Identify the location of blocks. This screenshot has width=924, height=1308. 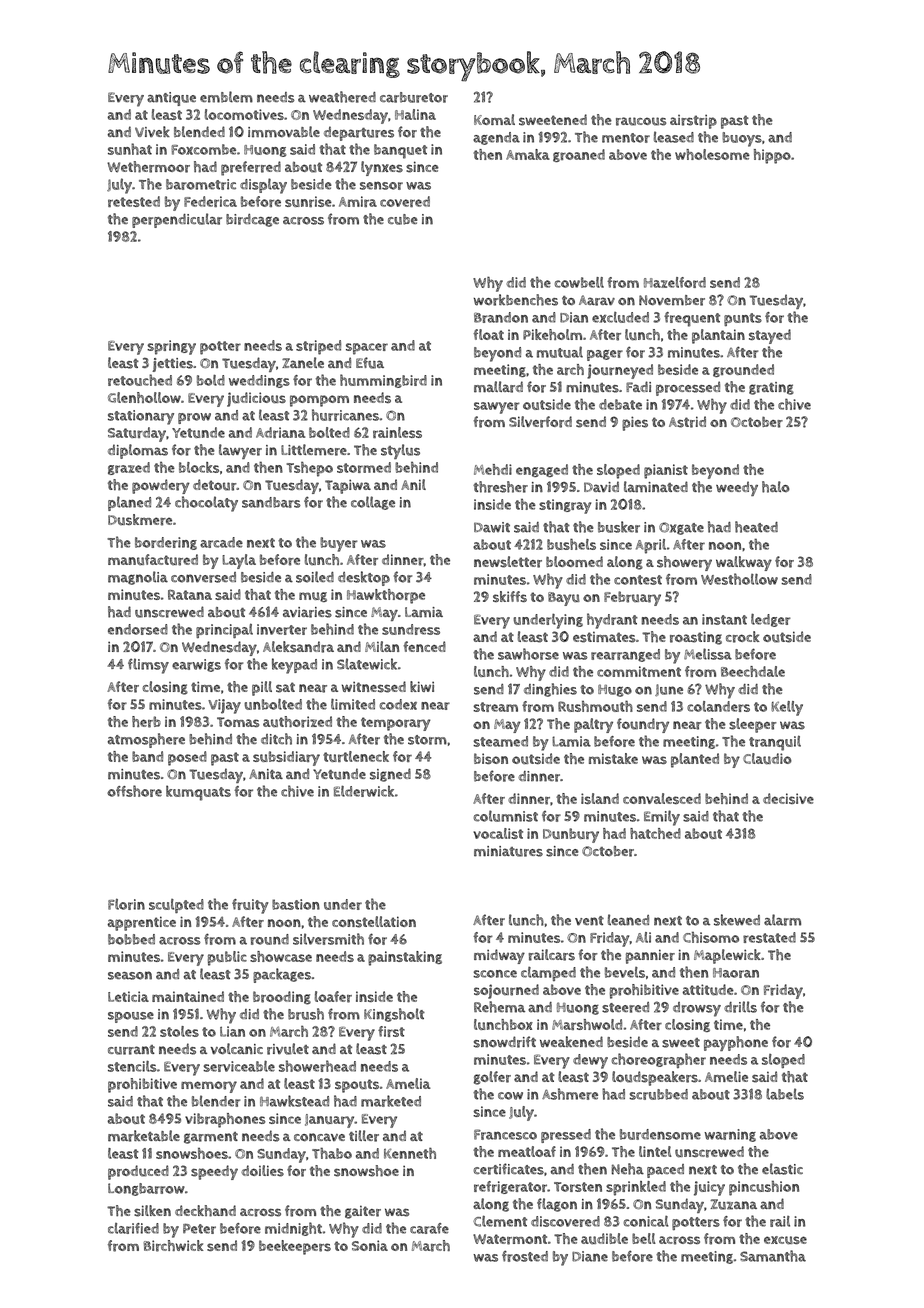
(199, 467).
